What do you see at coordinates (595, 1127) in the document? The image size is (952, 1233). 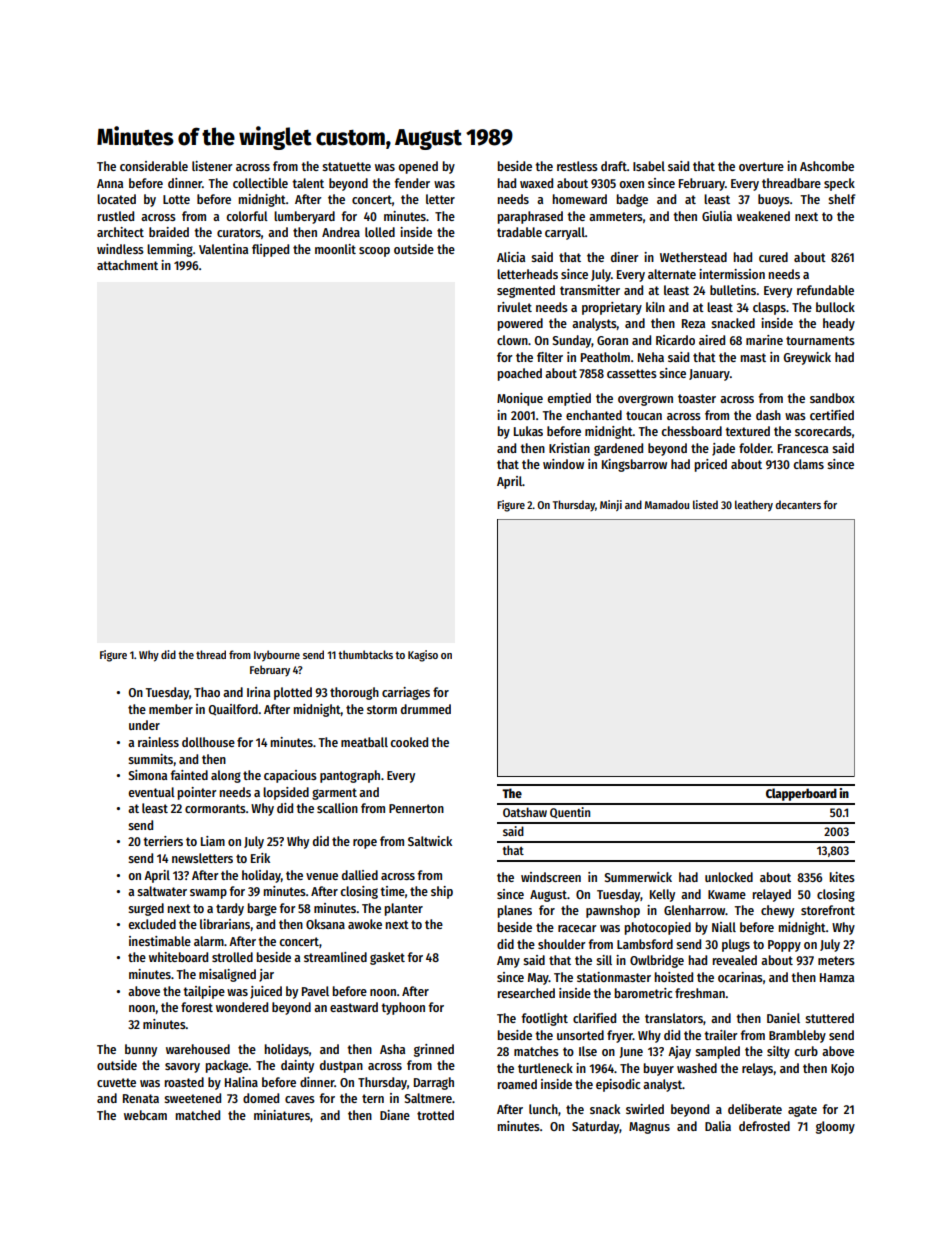 I see `Saturday` at bounding box center [595, 1127].
